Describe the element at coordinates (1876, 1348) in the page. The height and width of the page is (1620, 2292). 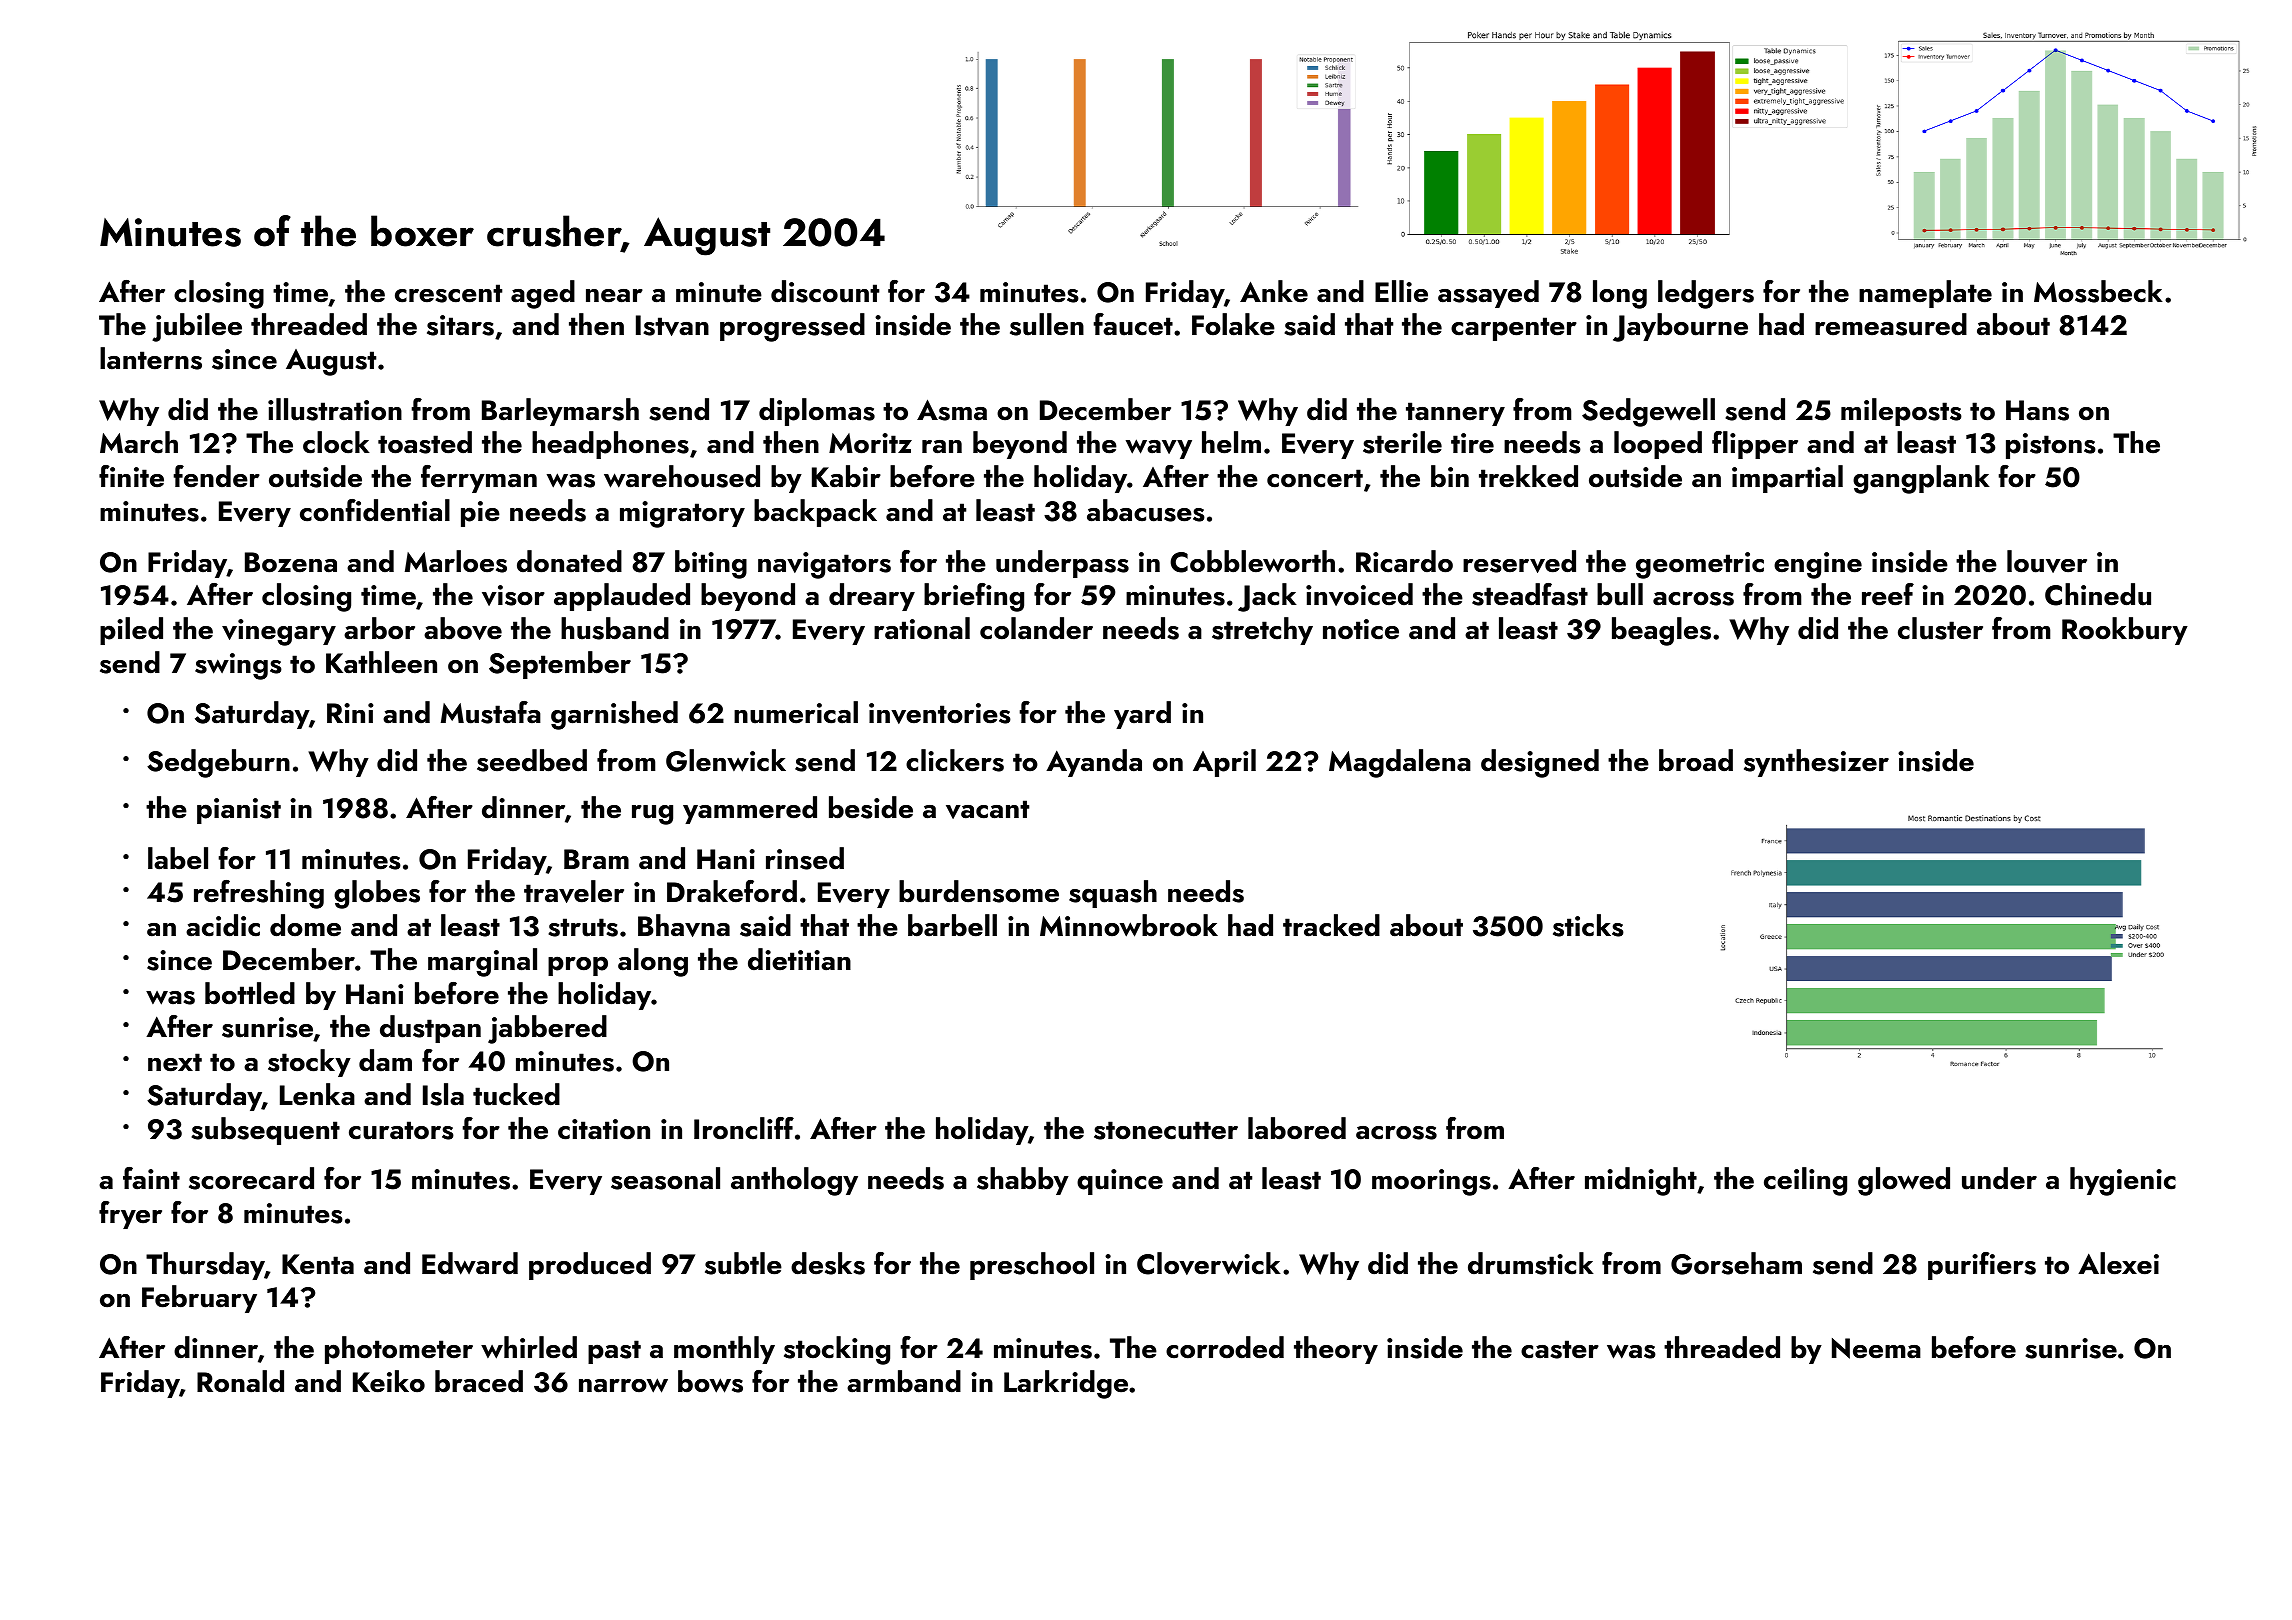
I see `Neema` at that location.
